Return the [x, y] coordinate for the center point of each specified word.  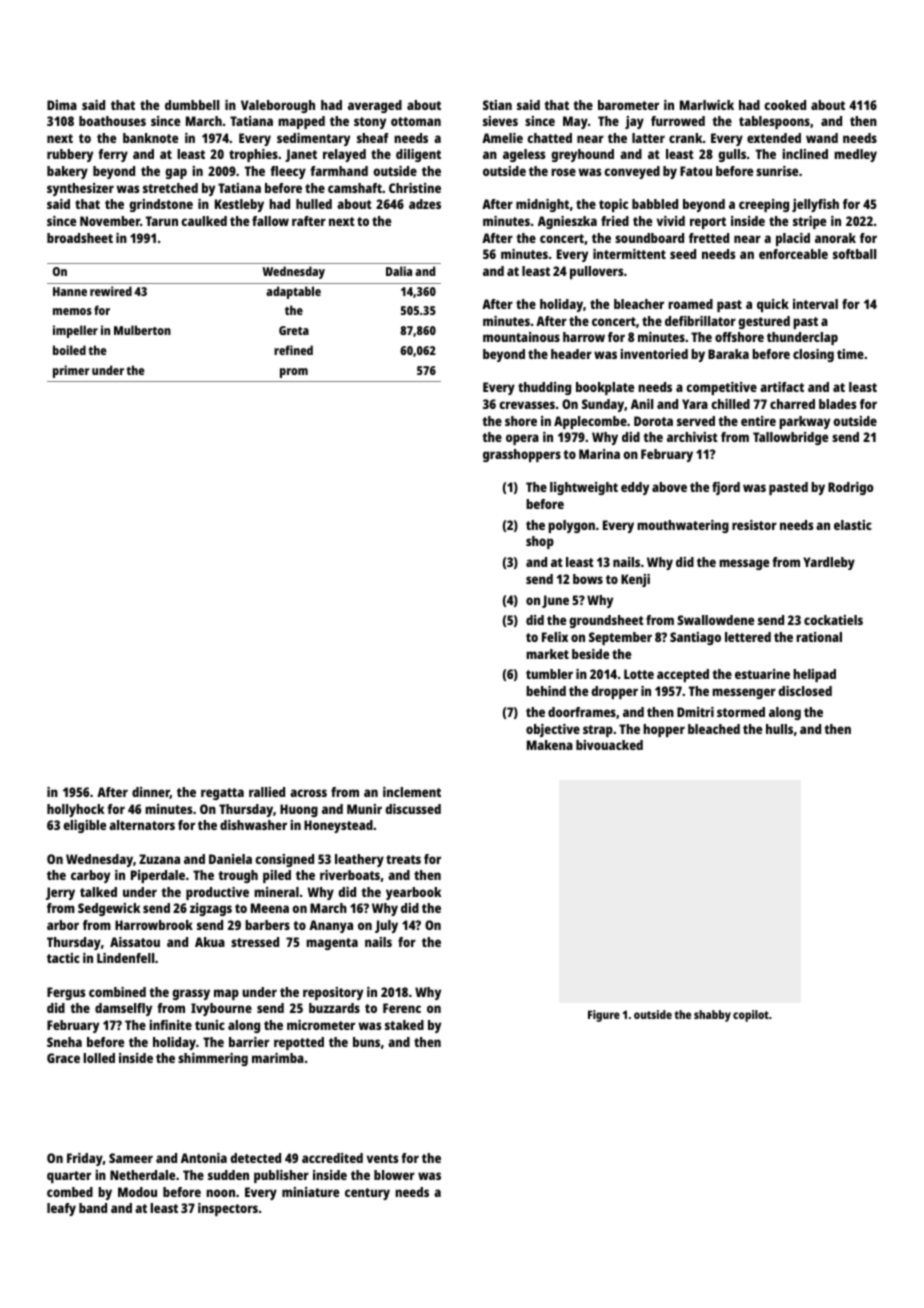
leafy [61, 1209]
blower [394, 1175]
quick [773, 305]
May [575, 122]
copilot [751, 1016]
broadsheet [80, 238]
